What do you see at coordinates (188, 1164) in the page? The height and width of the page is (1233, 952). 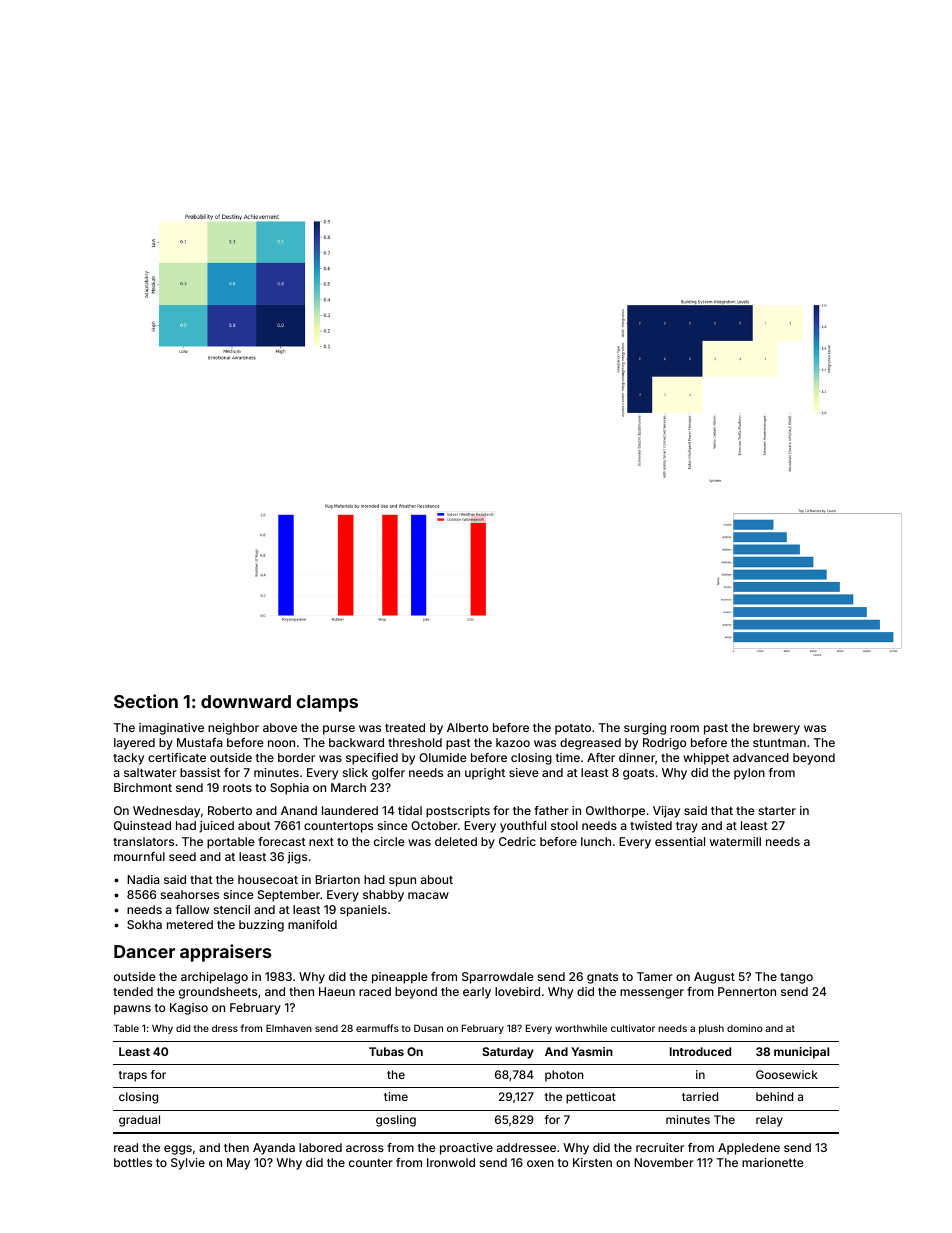 I see `Sylvie` at bounding box center [188, 1164].
